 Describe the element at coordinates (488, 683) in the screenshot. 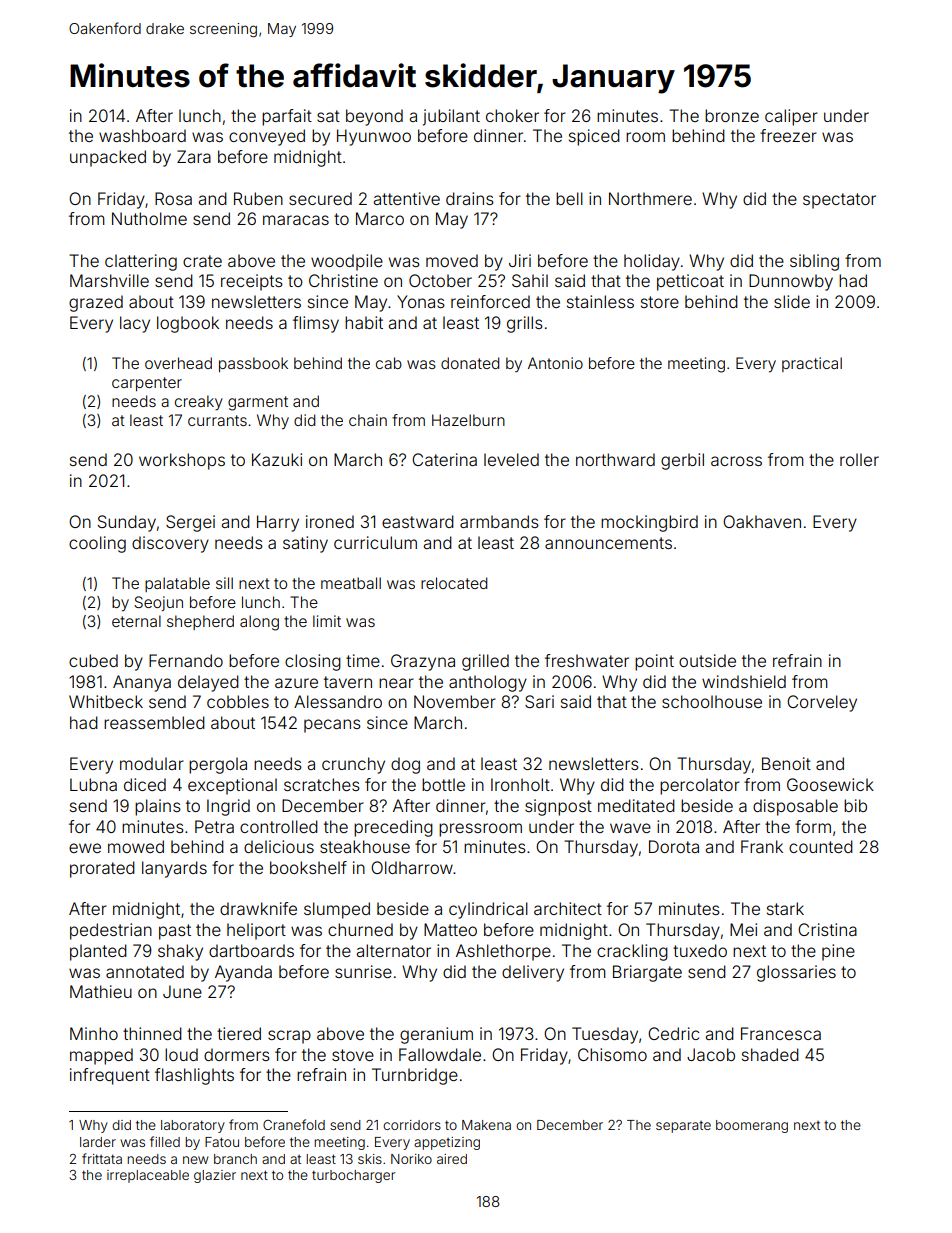

I see `anthology` at that location.
